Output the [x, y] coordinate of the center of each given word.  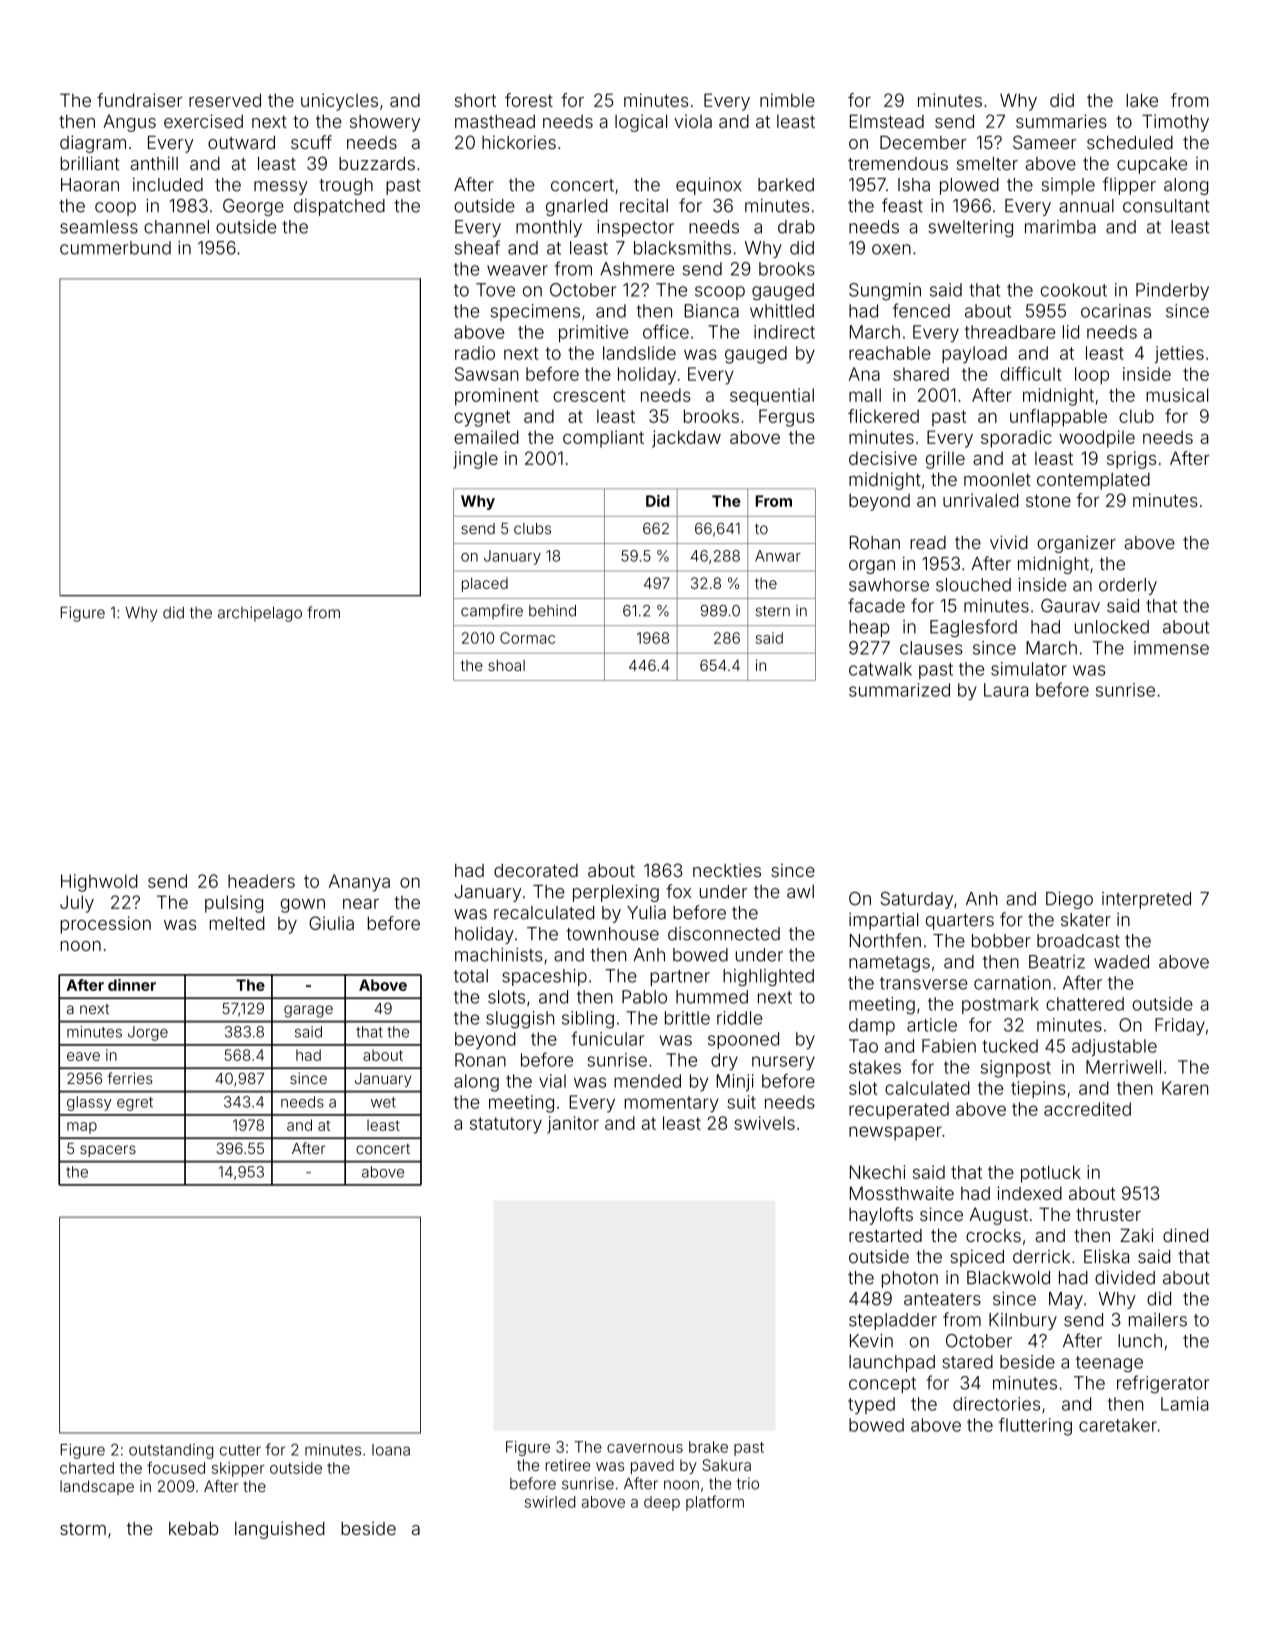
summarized [899, 690]
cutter [240, 1450]
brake [708, 1447]
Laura [1006, 690]
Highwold [99, 883]
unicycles [339, 102]
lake [1142, 100]
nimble [787, 100]
